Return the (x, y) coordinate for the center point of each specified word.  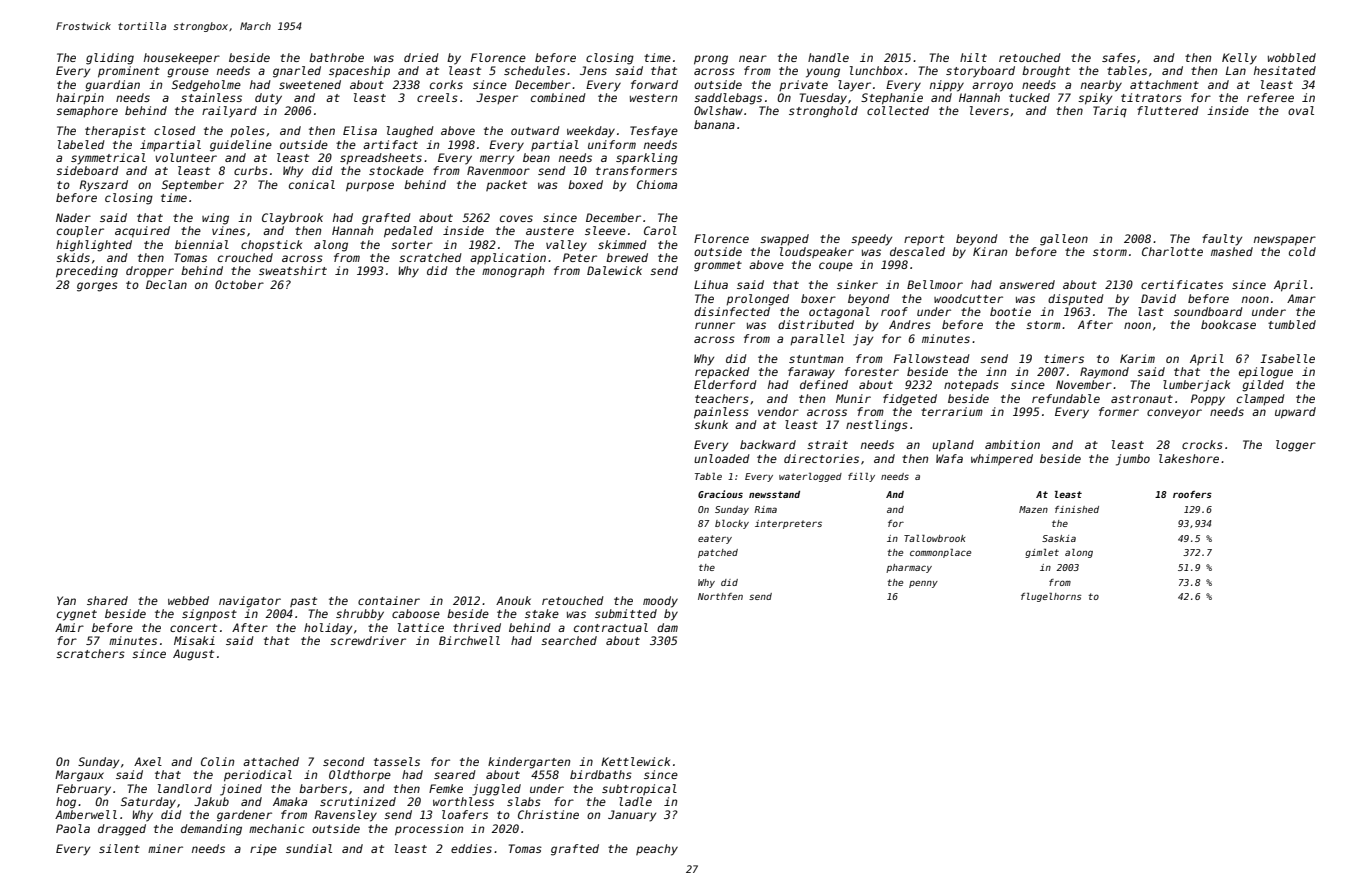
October (239, 284)
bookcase (1228, 324)
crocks (1202, 444)
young (823, 73)
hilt (973, 57)
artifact (390, 144)
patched (718, 553)
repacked (722, 372)
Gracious (720, 494)
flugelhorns (1051, 597)
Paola (73, 828)
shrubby (360, 615)
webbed (188, 600)
